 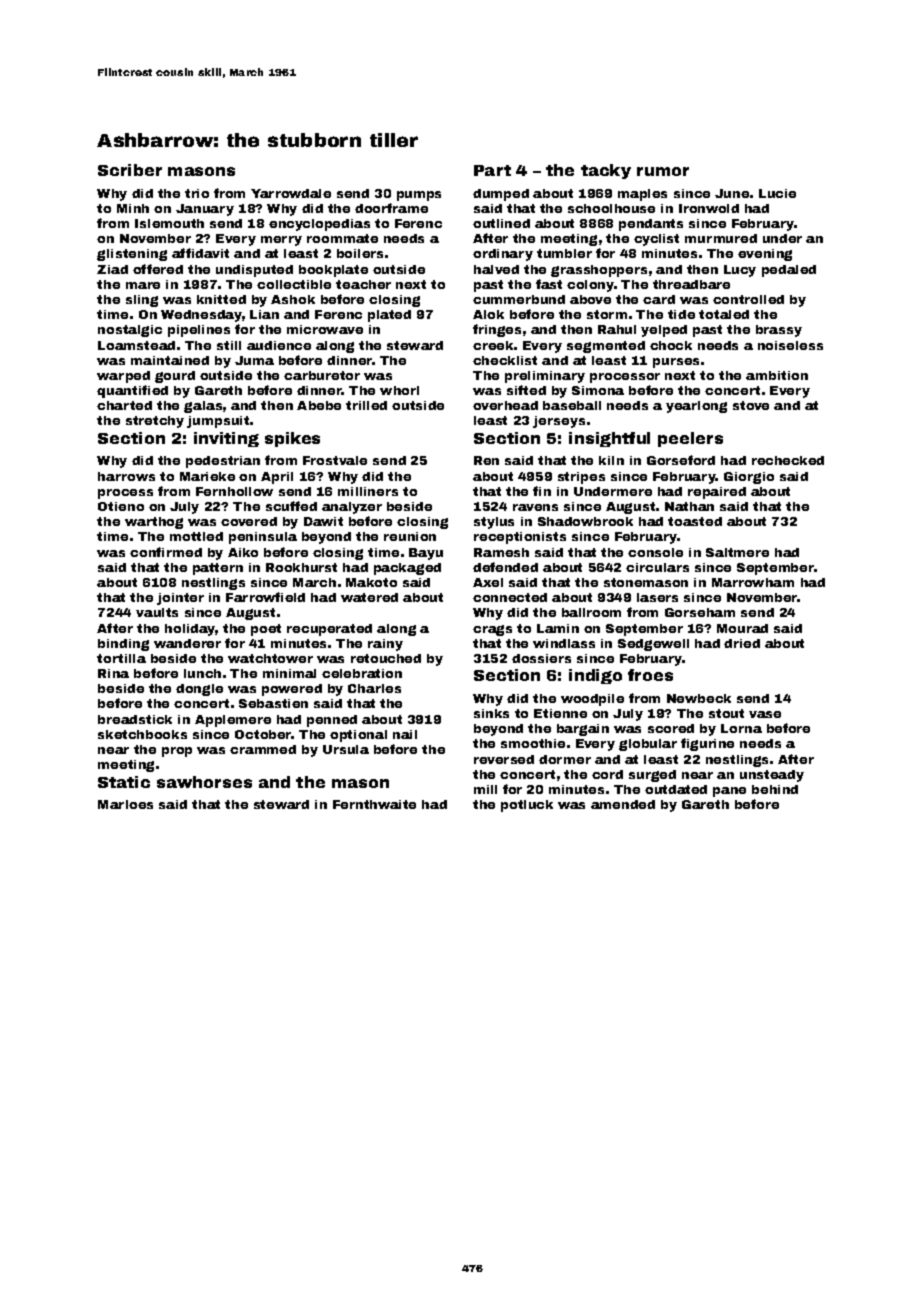 I want to click on purses, so click(x=676, y=363).
